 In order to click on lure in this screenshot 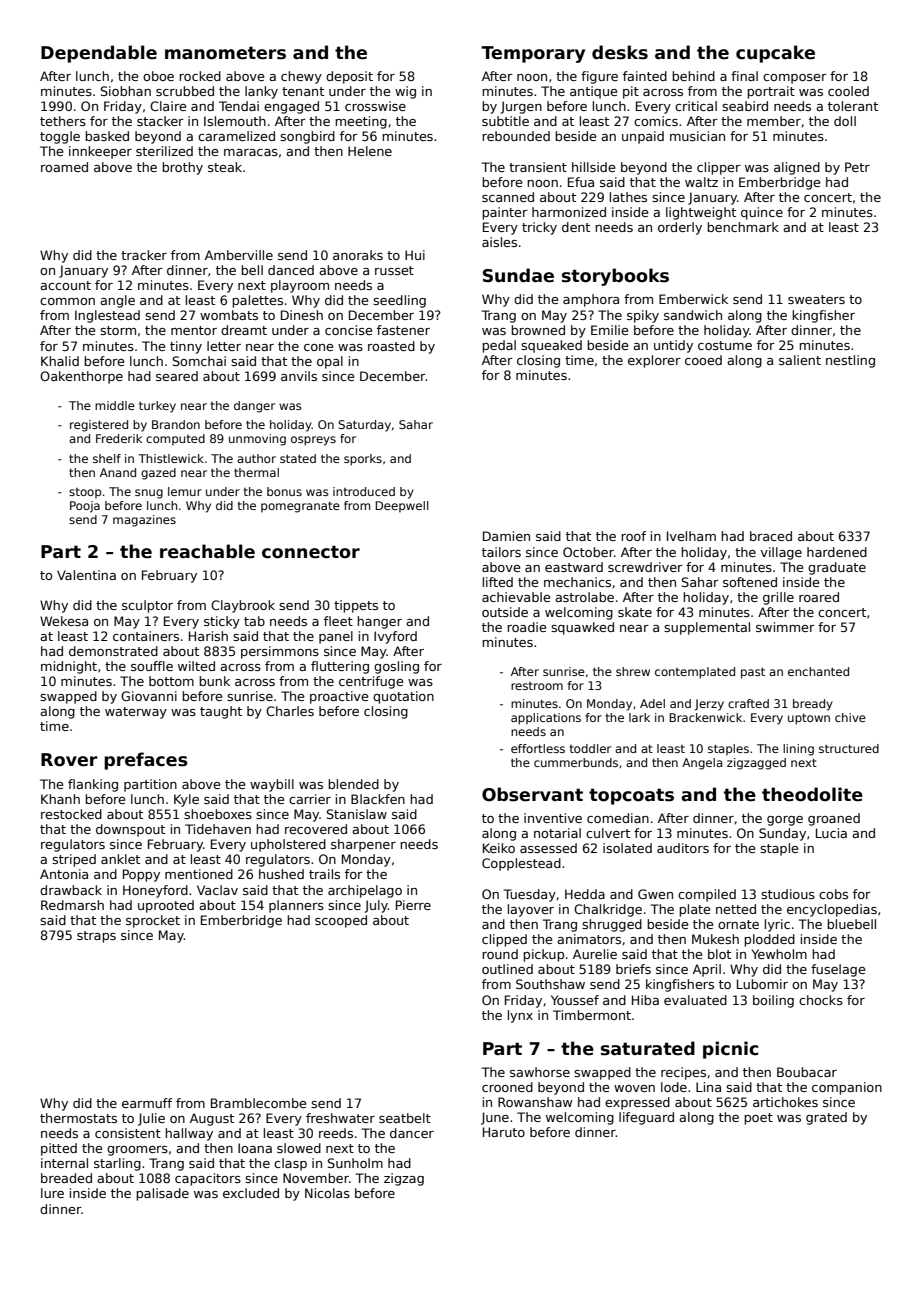, I will do `click(52, 1193)`.
